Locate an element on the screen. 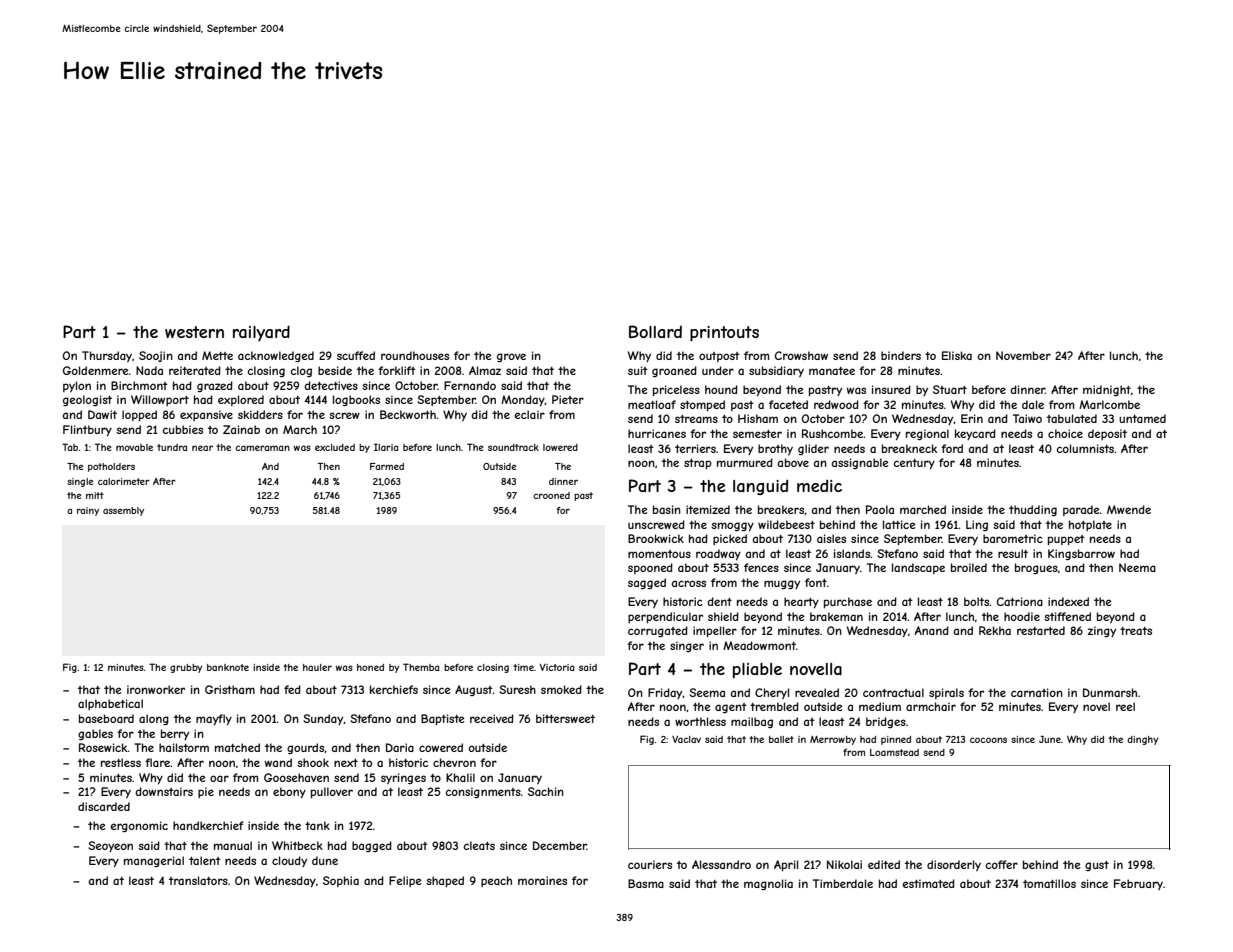 This screenshot has height=952, width=1233. Rekha is located at coordinates (995, 630).
